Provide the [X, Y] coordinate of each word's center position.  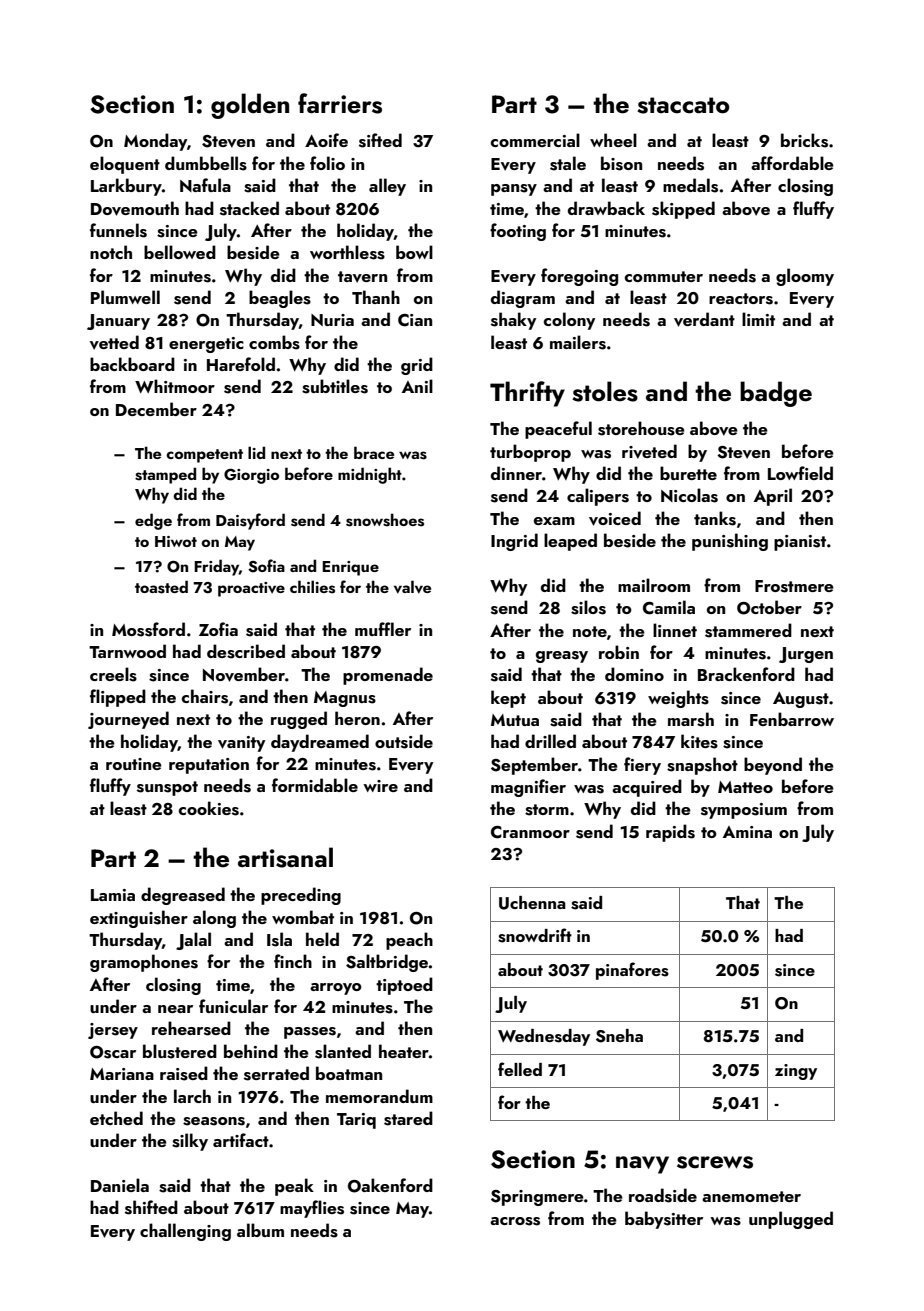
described [246, 651]
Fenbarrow [792, 719]
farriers [340, 103]
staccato [683, 105]
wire [380, 786]
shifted [151, 1207]
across [515, 1221]
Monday [155, 142]
